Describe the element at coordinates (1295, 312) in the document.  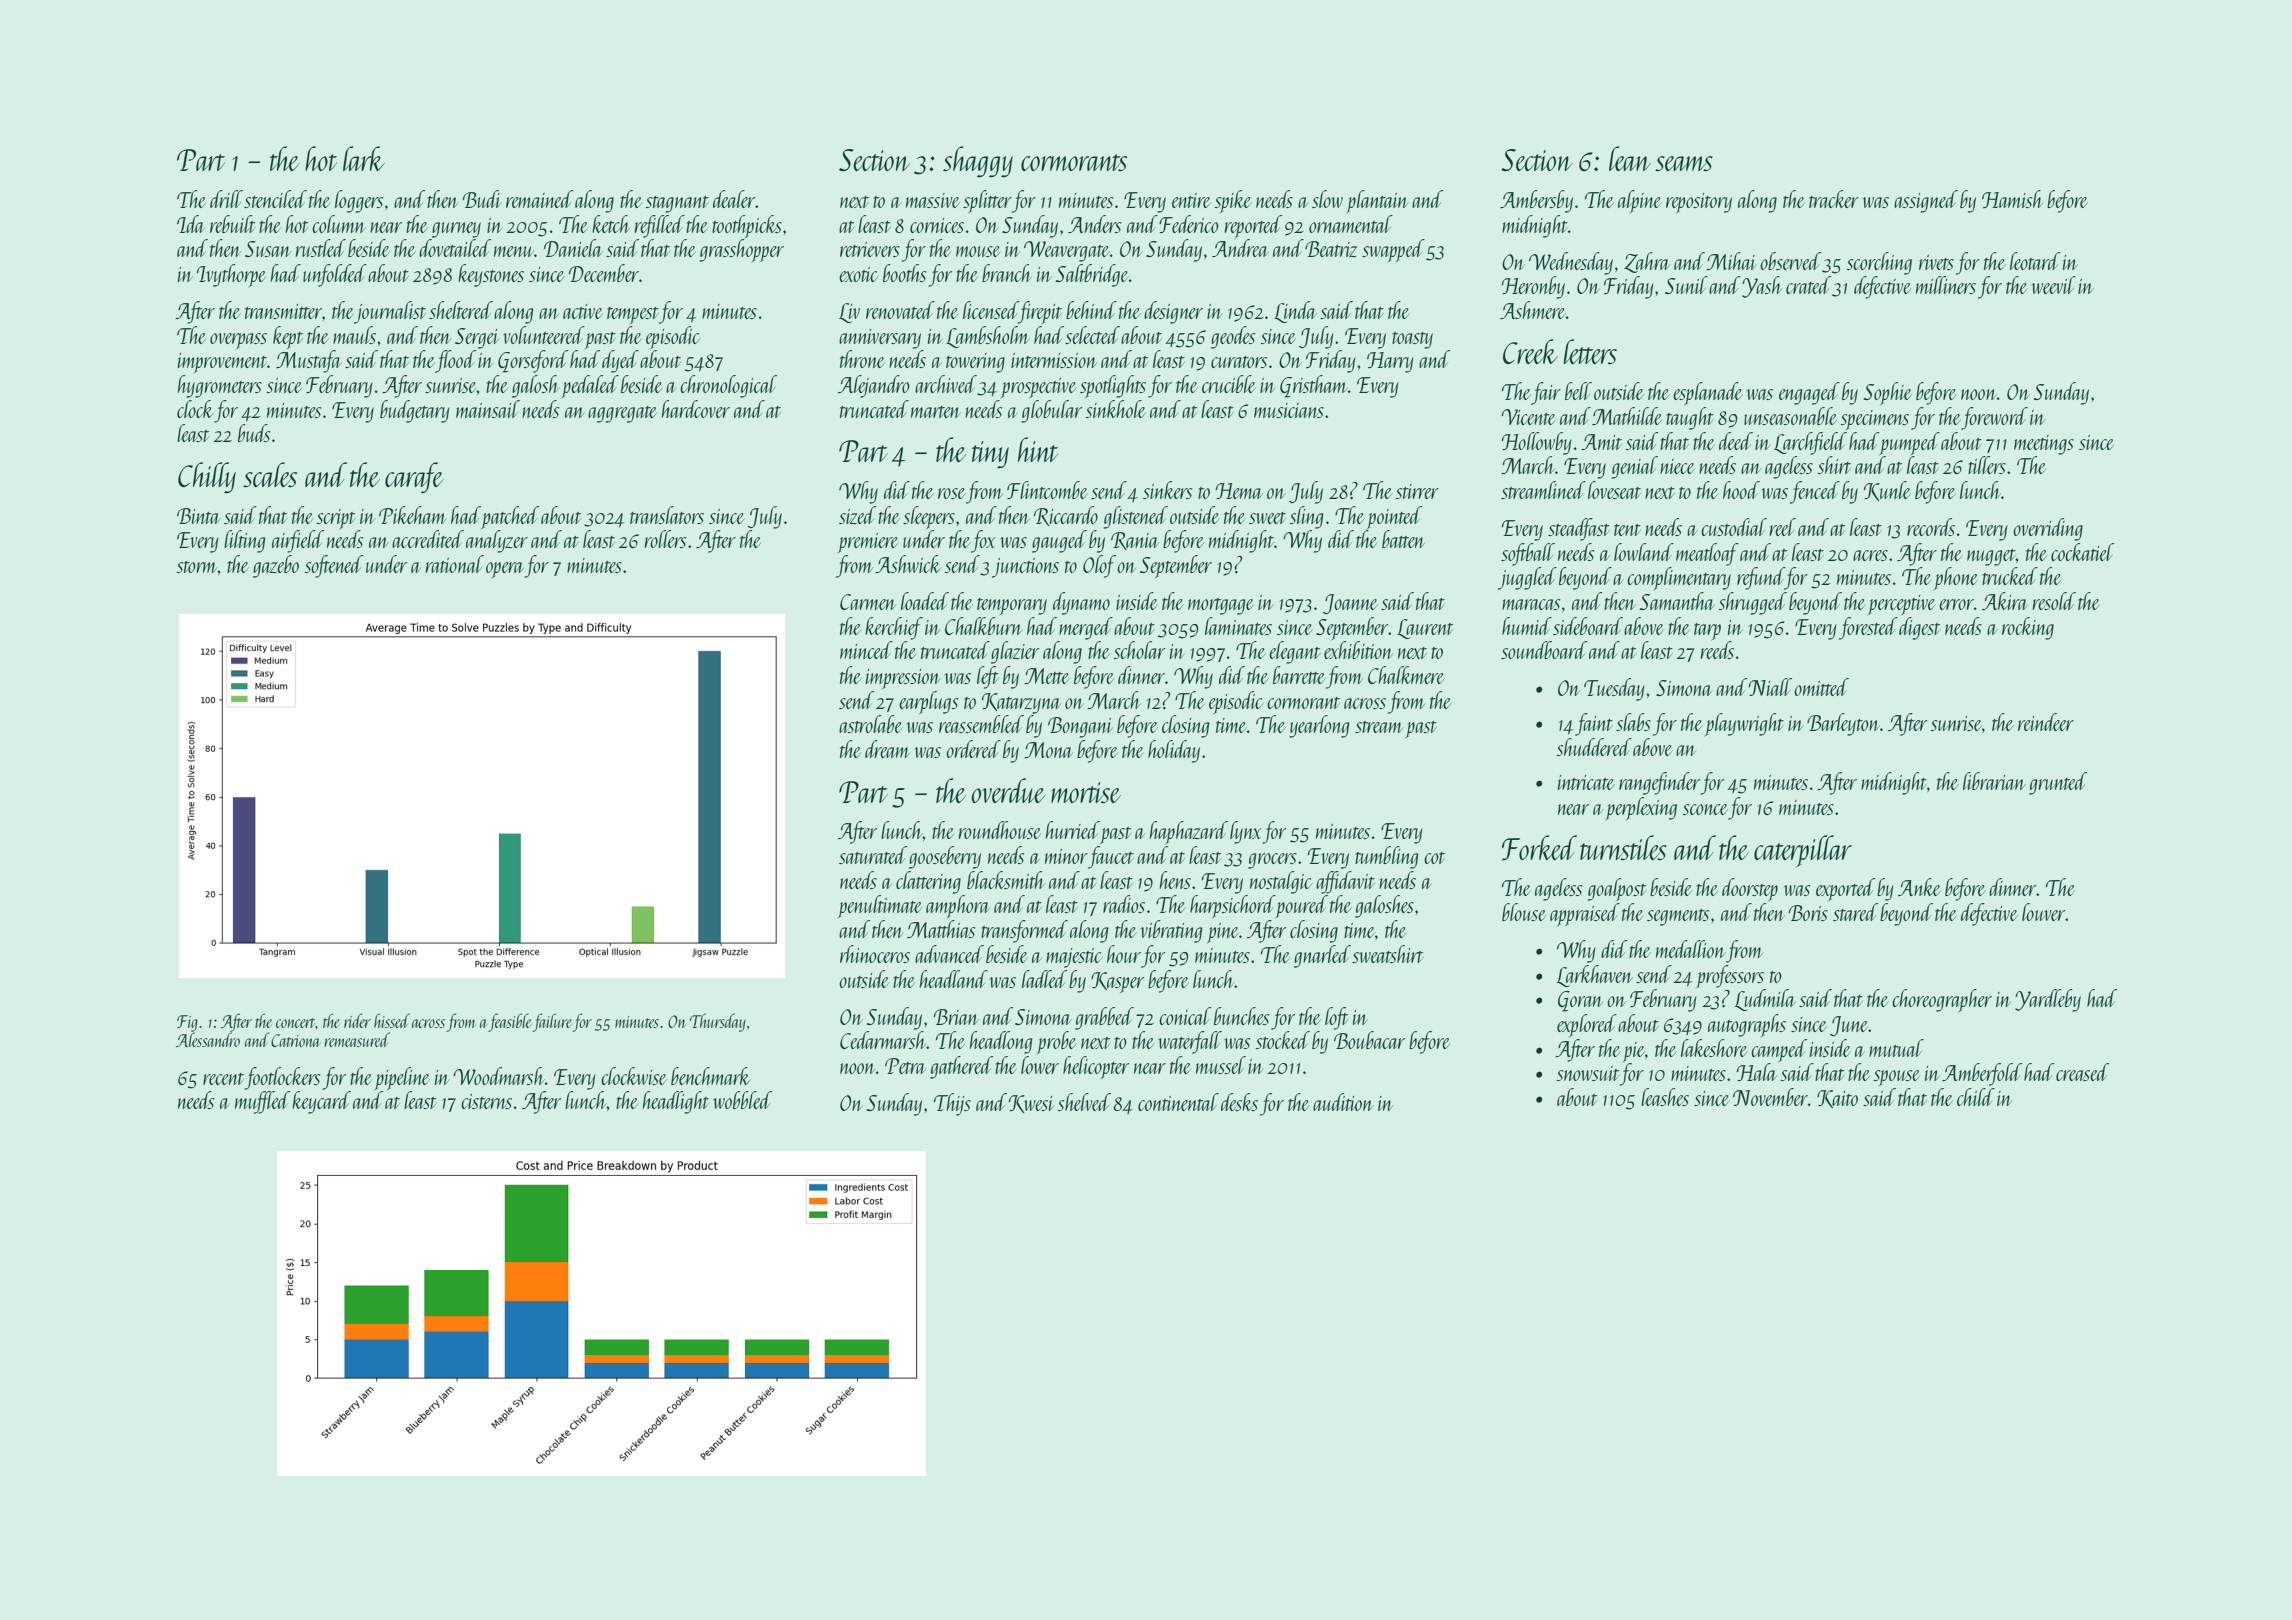
I see `Linda` at that location.
